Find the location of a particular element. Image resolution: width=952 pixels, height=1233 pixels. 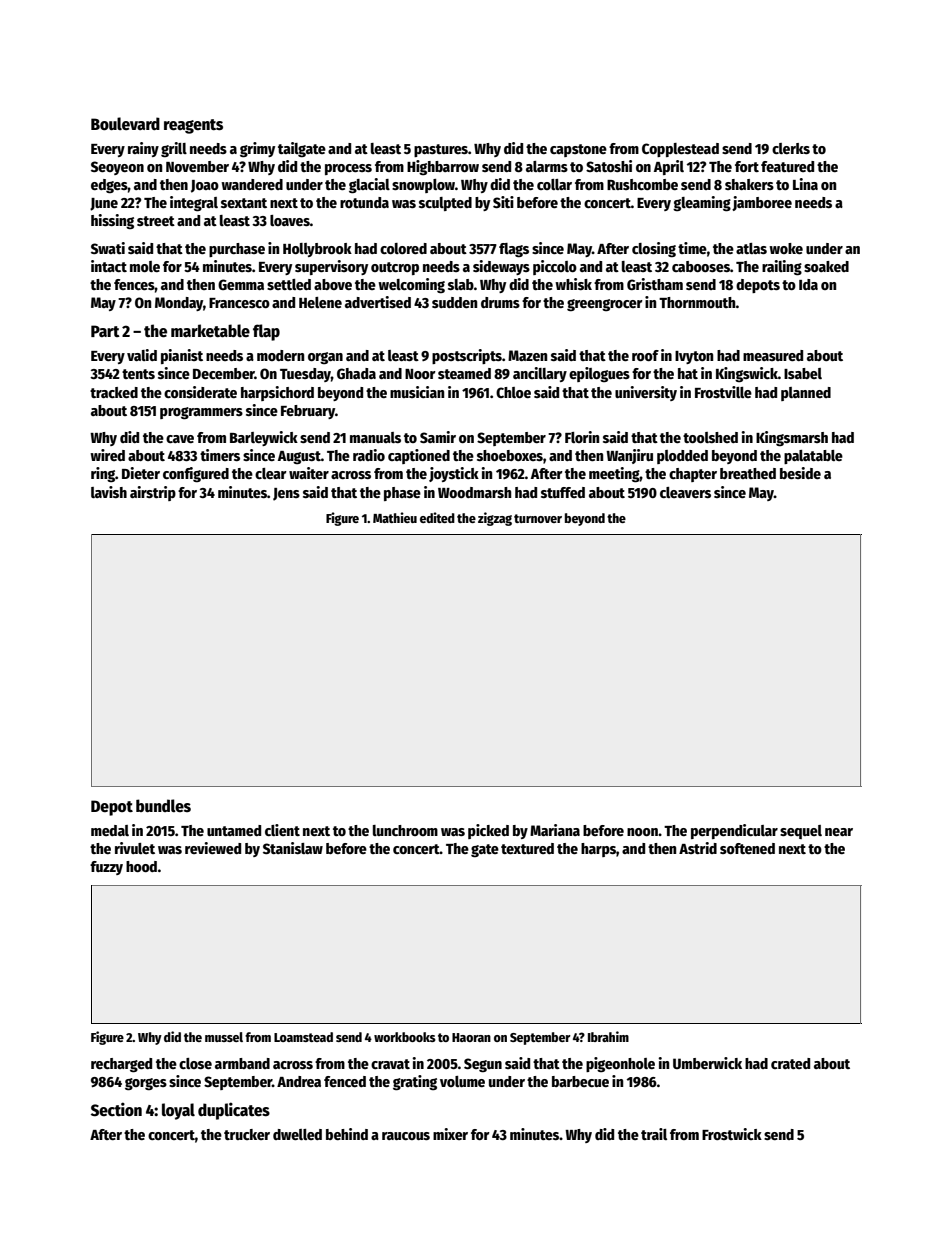

clerks is located at coordinates (791, 148).
